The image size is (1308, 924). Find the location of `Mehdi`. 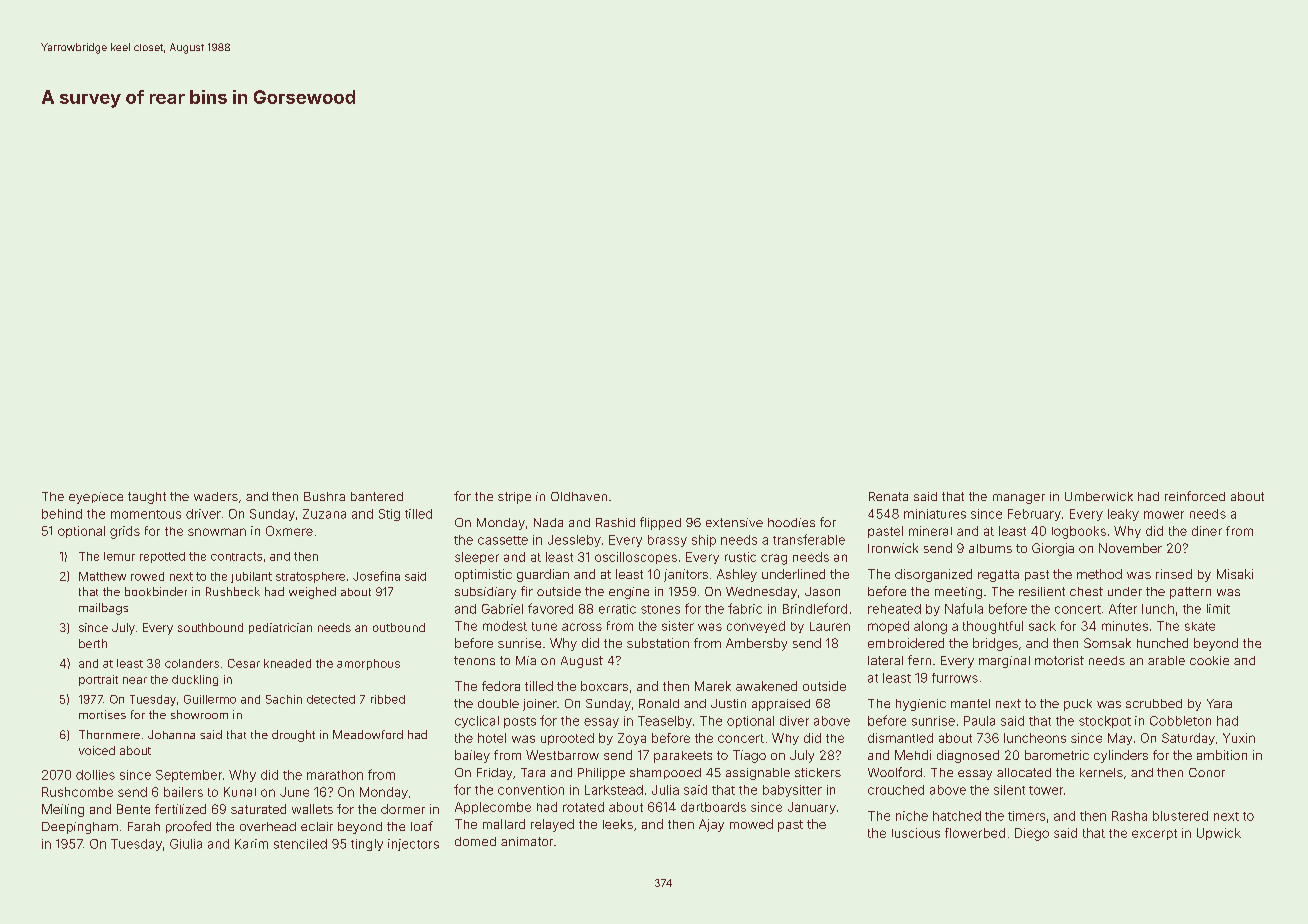

Mehdi is located at coordinates (913, 755).
